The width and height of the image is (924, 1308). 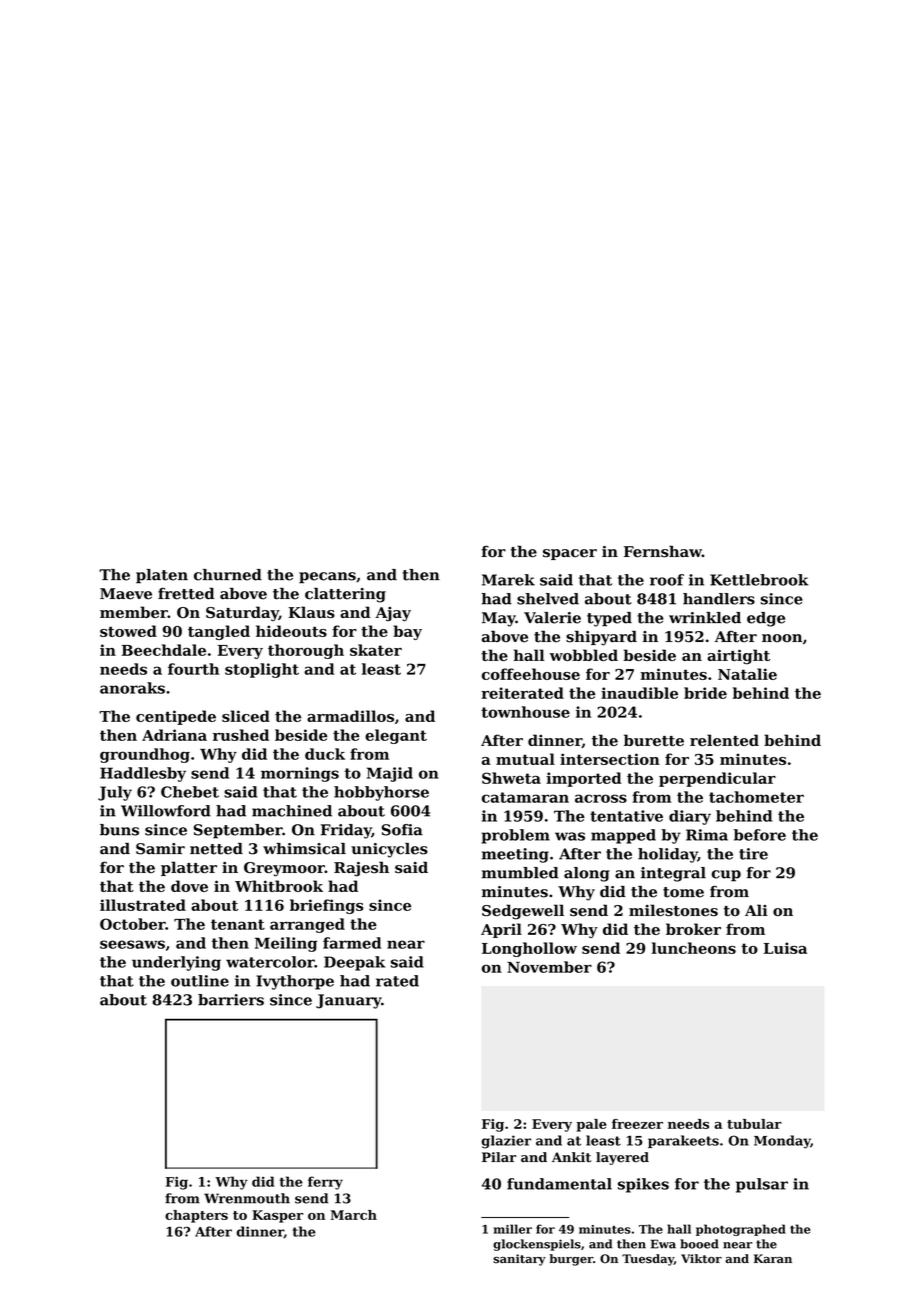 I want to click on glazier, so click(x=506, y=1142).
